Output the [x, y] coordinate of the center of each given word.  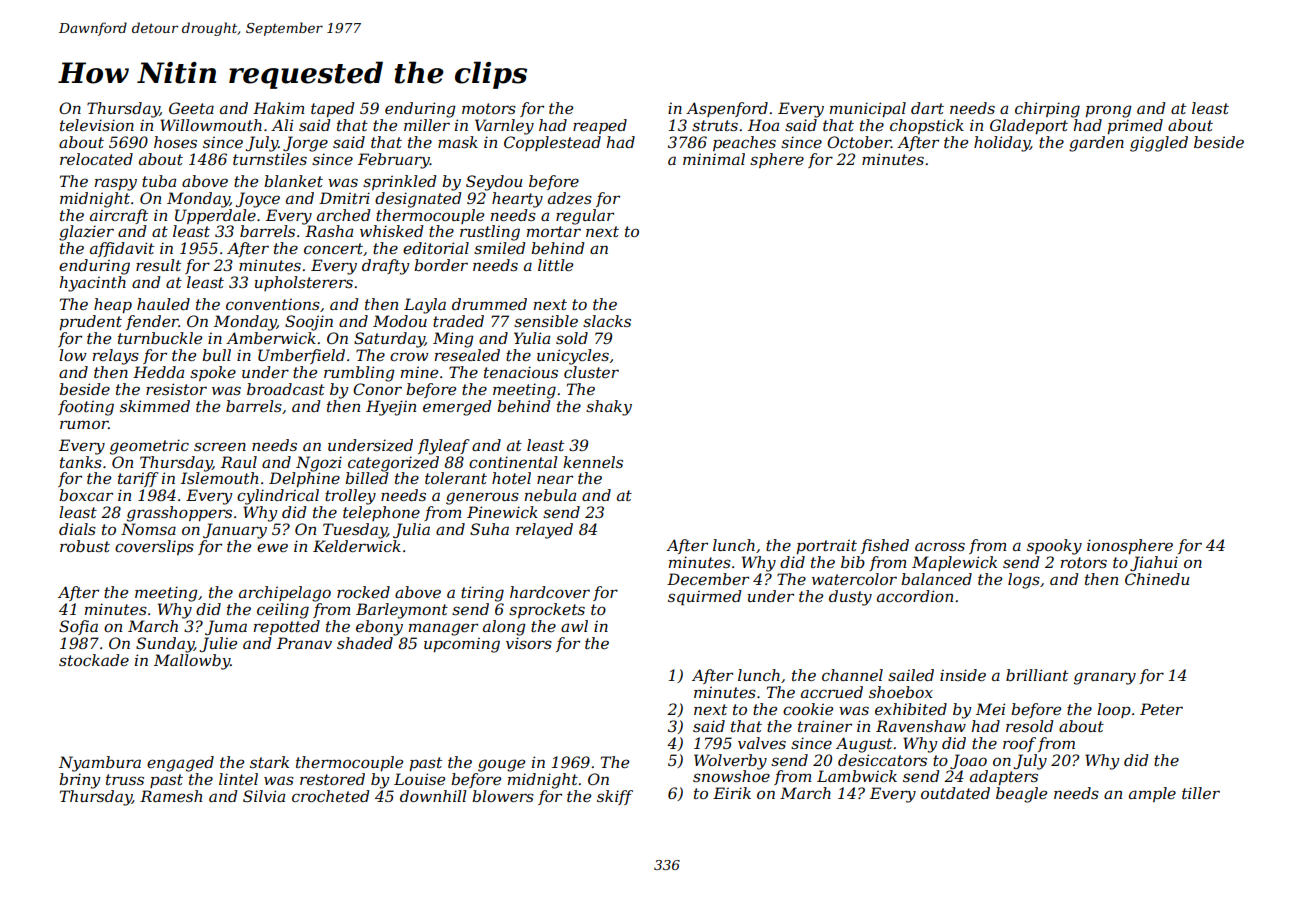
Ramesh [171, 796]
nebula [550, 495]
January [235, 531]
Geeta [191, 108]
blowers [503, 796]
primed [1135, 126]
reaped [600, 126]
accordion [915, 596]
